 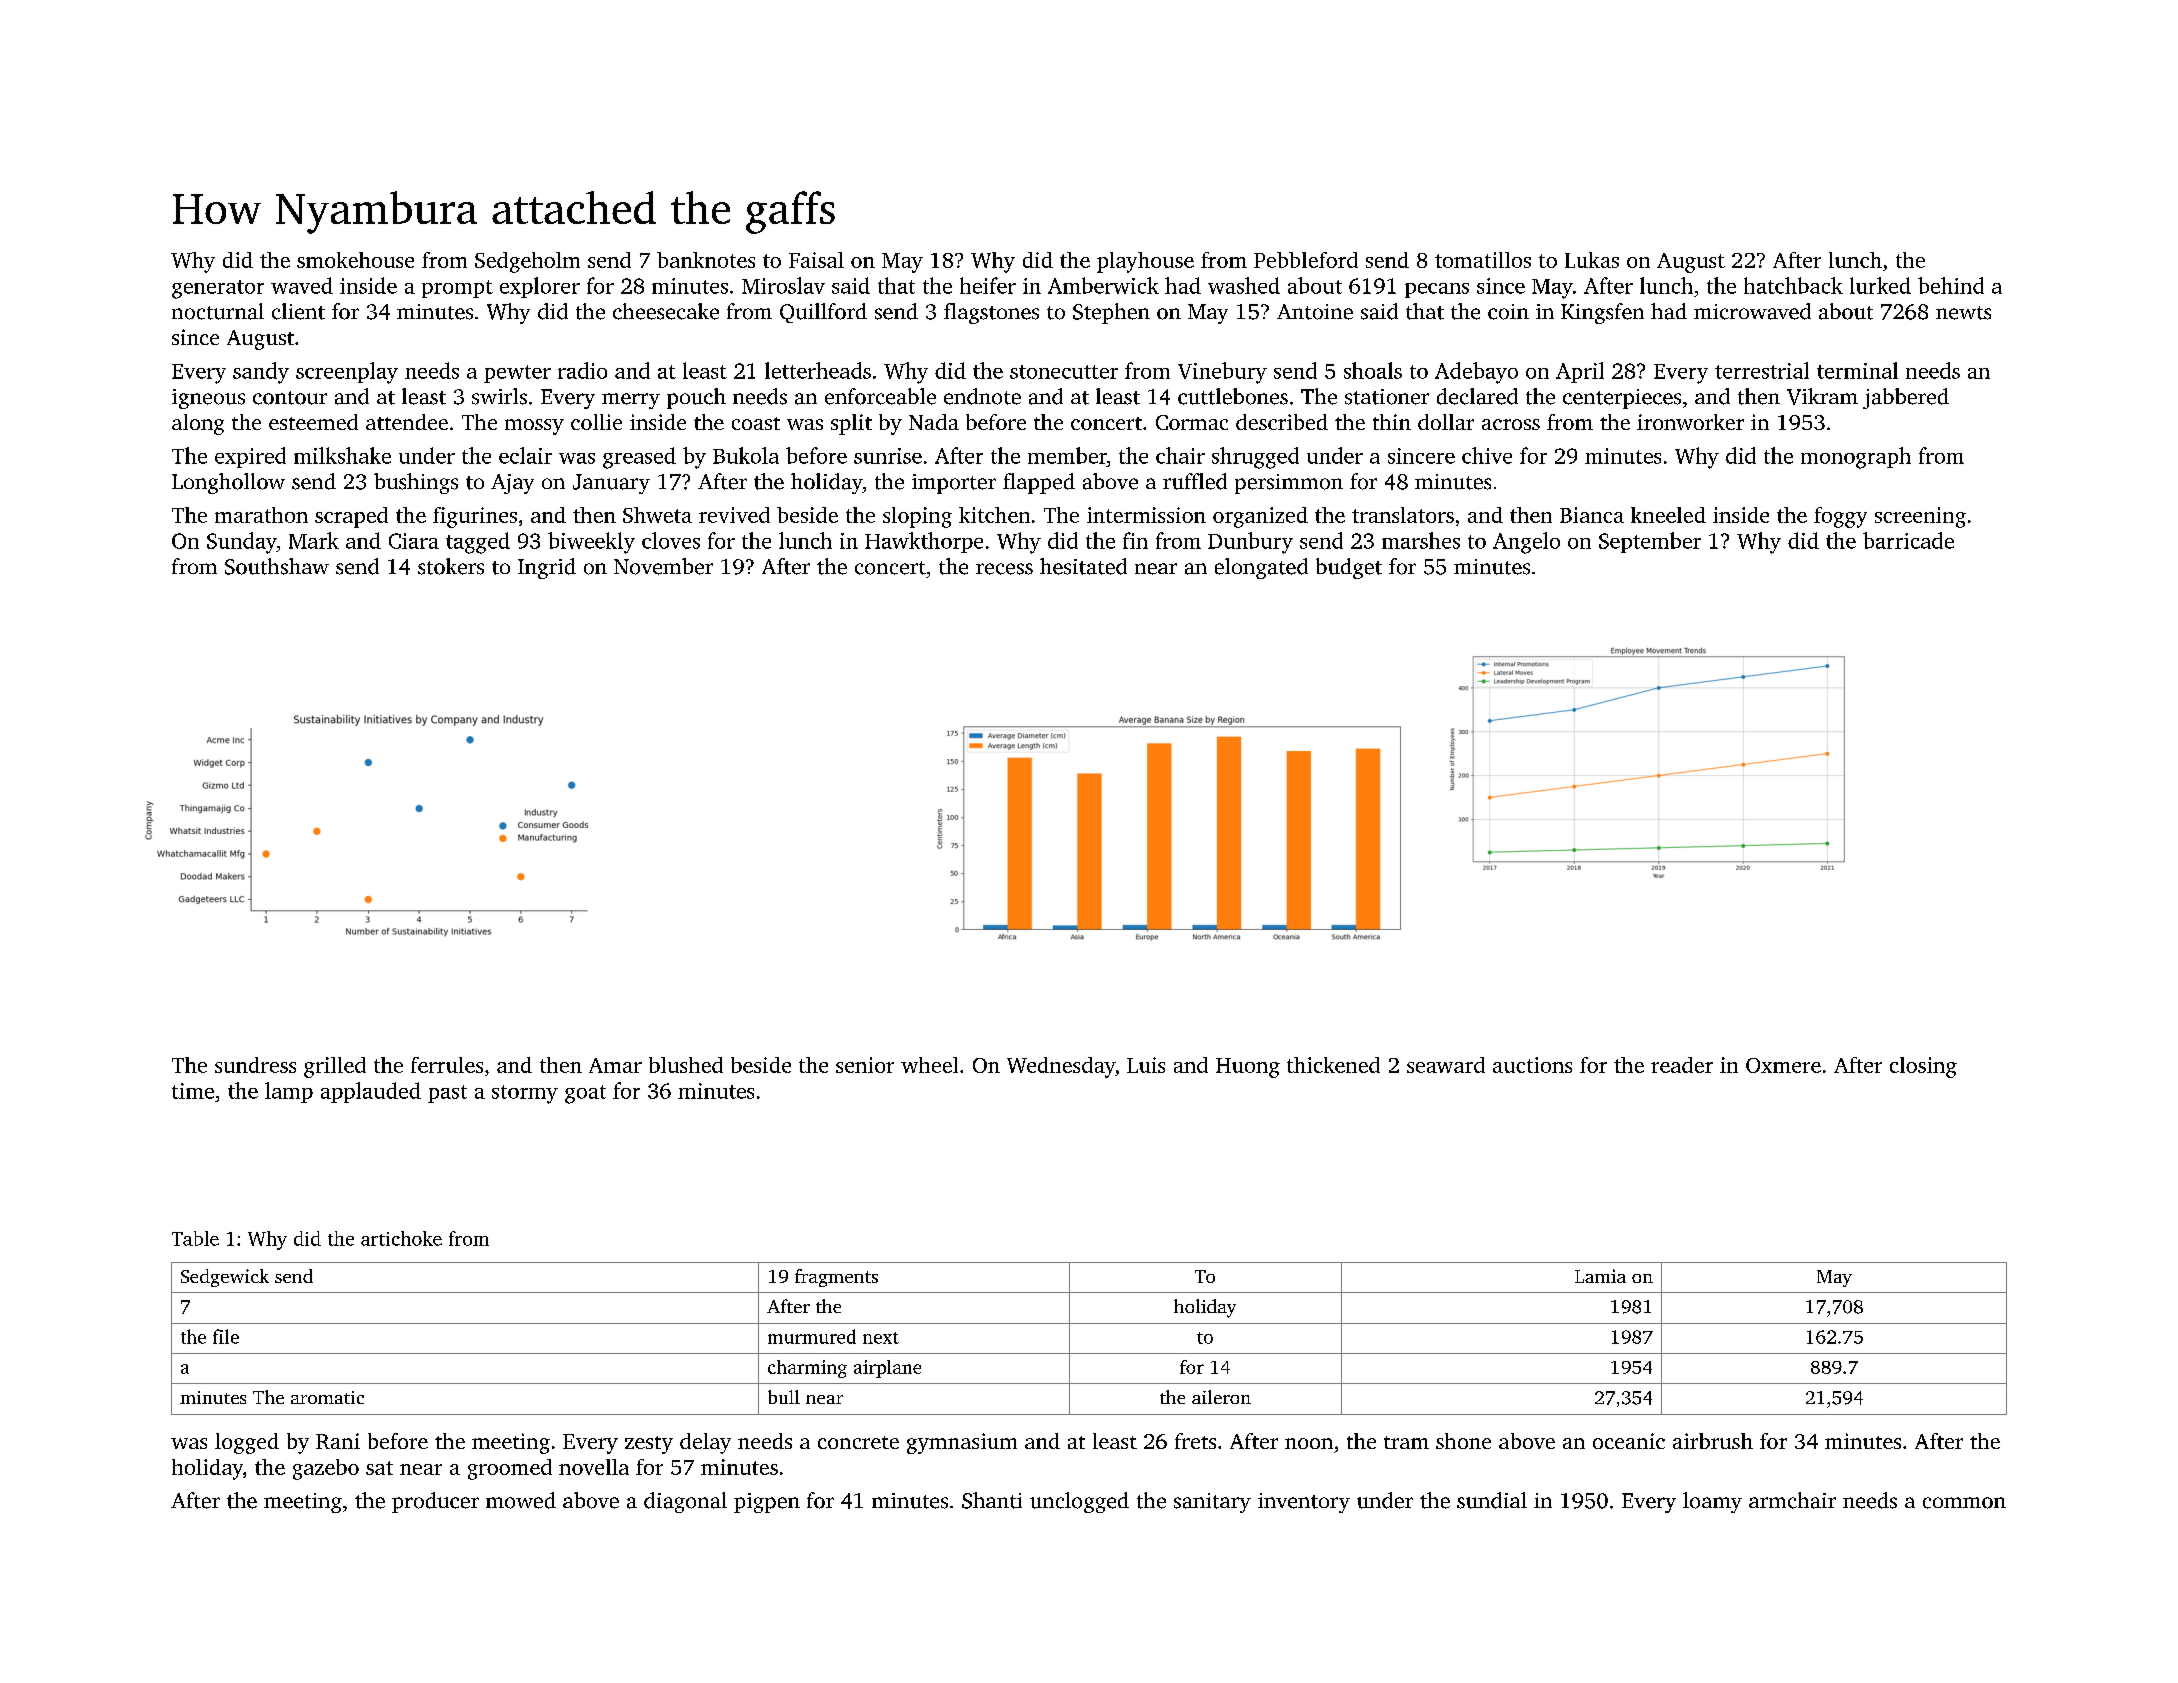 I want to click on airplane, so click(x=887, y=1369).
